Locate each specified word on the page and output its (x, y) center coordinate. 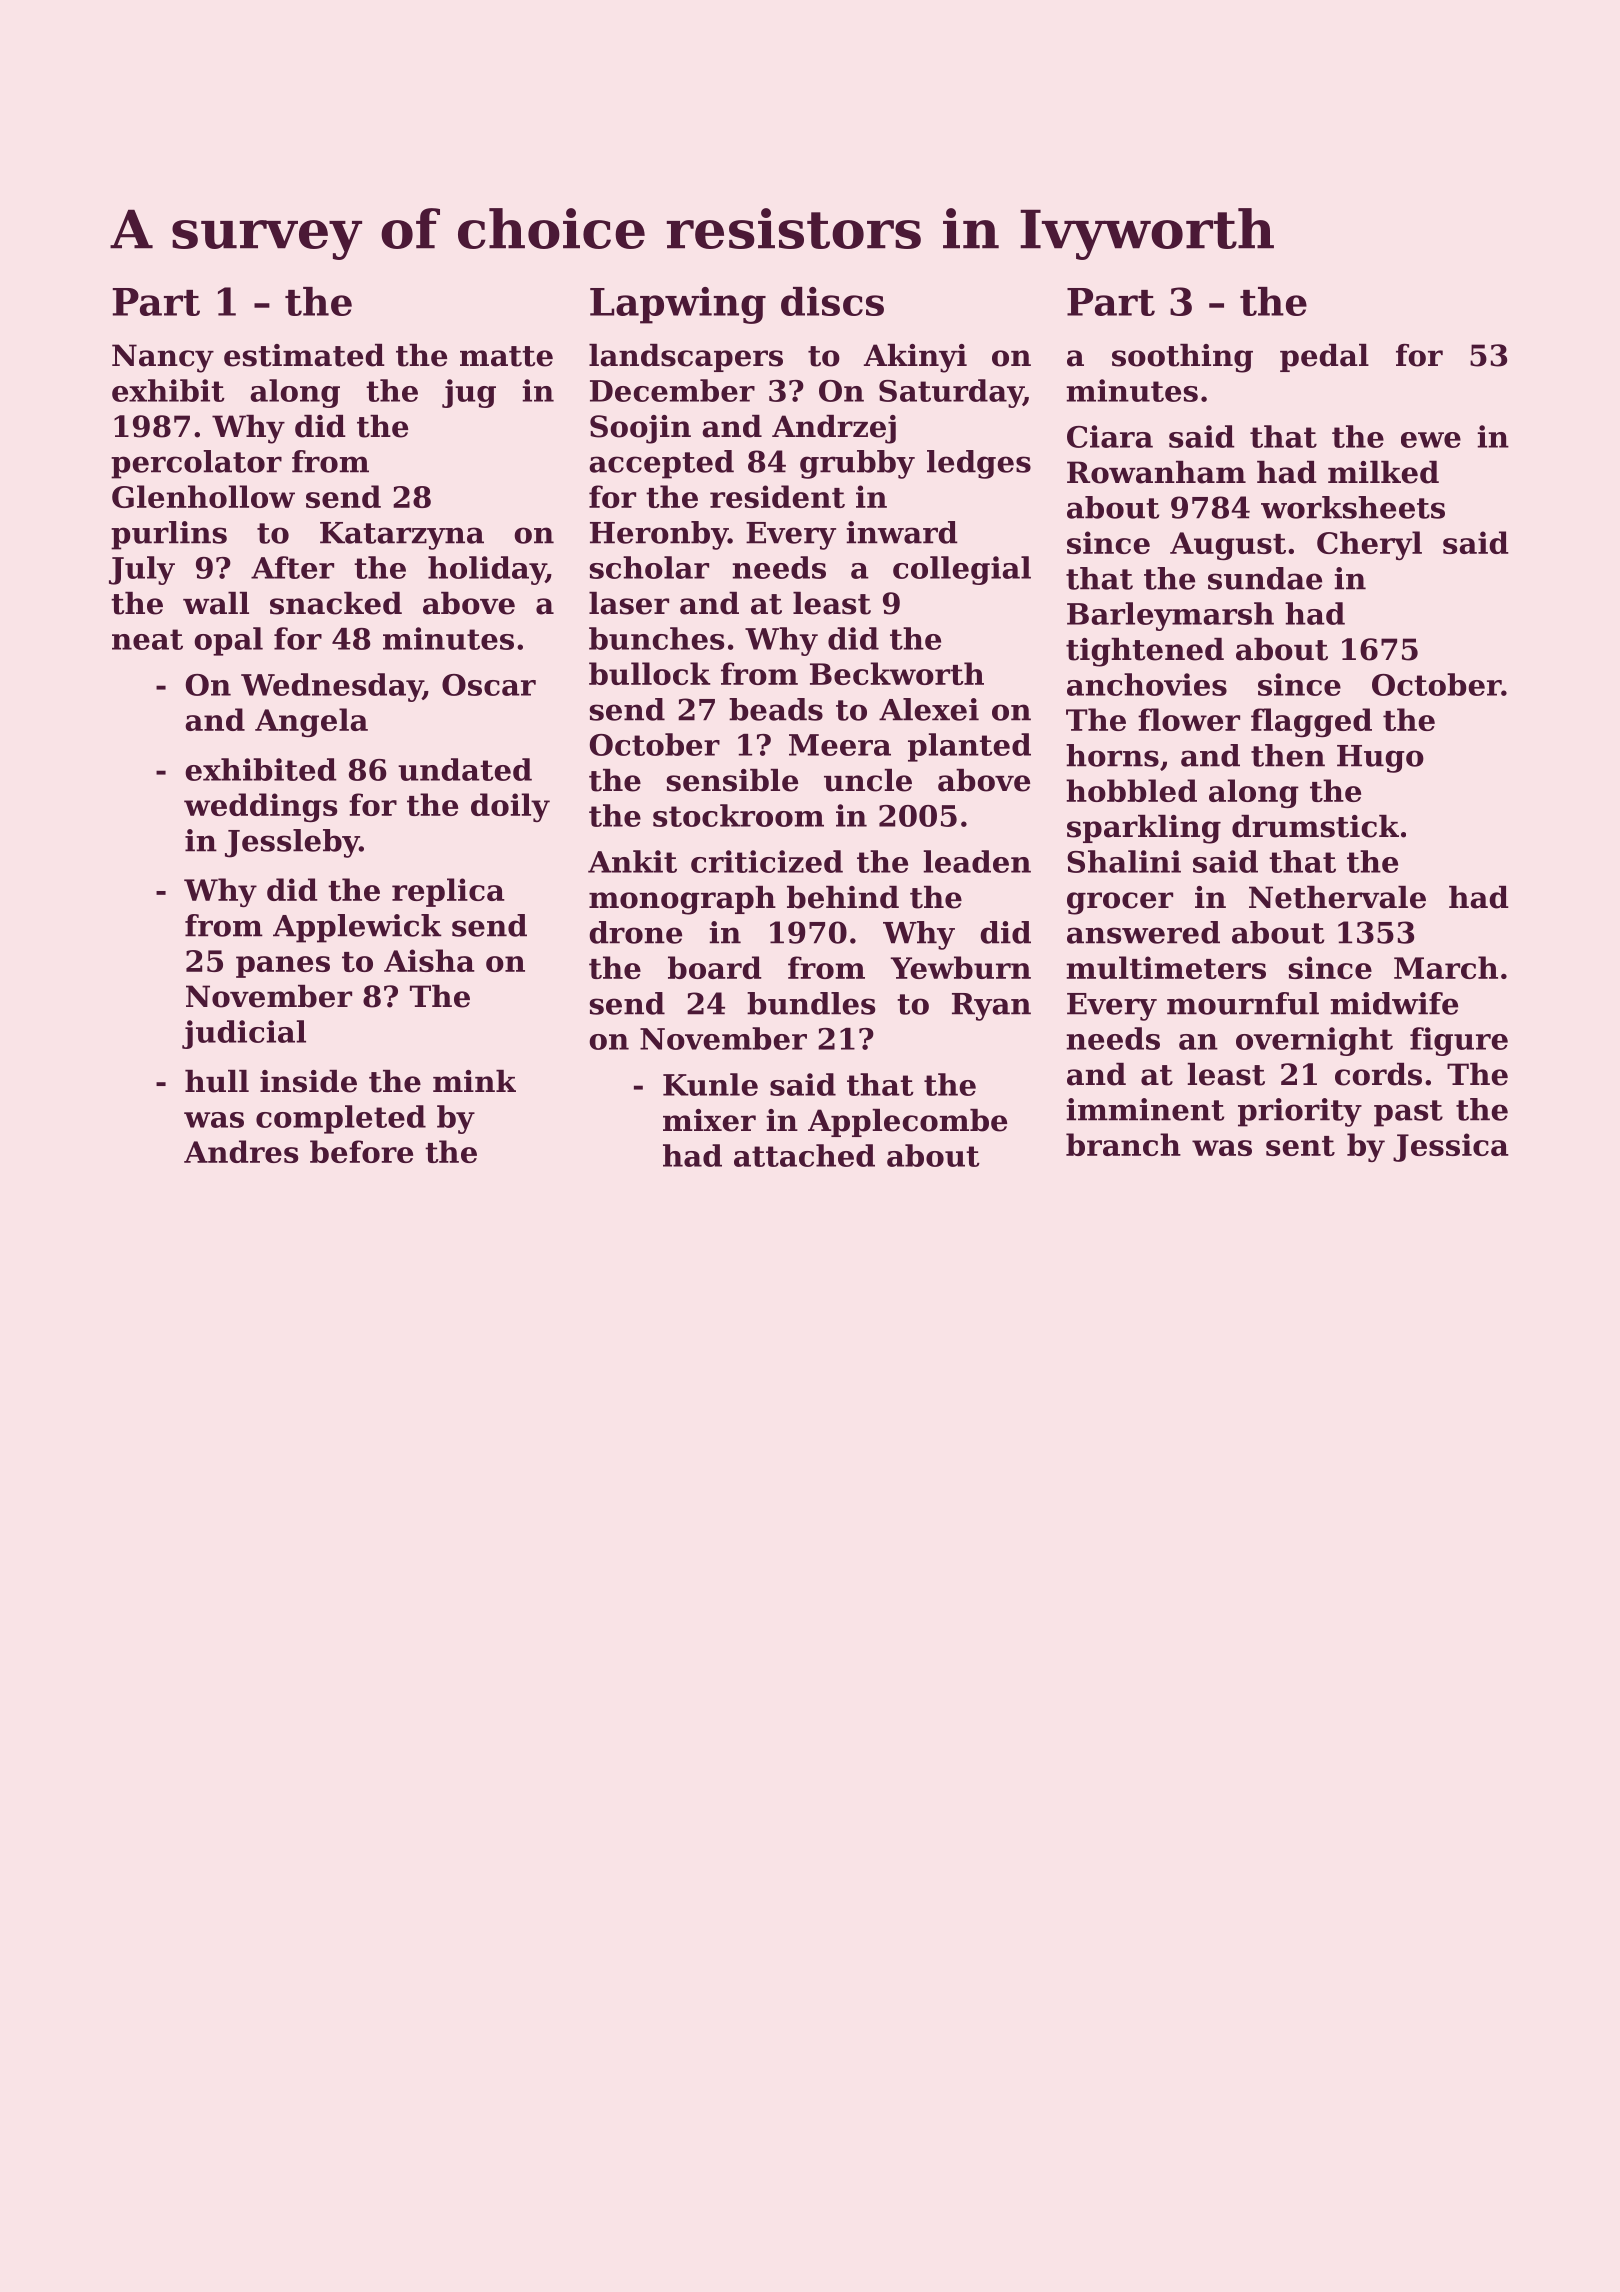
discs (832, 301)
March (1446, 967)
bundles (811, 1003)
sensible (732, 780)
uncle (868, 780)
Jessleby (292, 843)
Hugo (1380, 759)
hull (217, 1081)
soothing (1182, 358)
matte (506, 356)
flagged (1311, 722)
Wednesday (332, 687)
